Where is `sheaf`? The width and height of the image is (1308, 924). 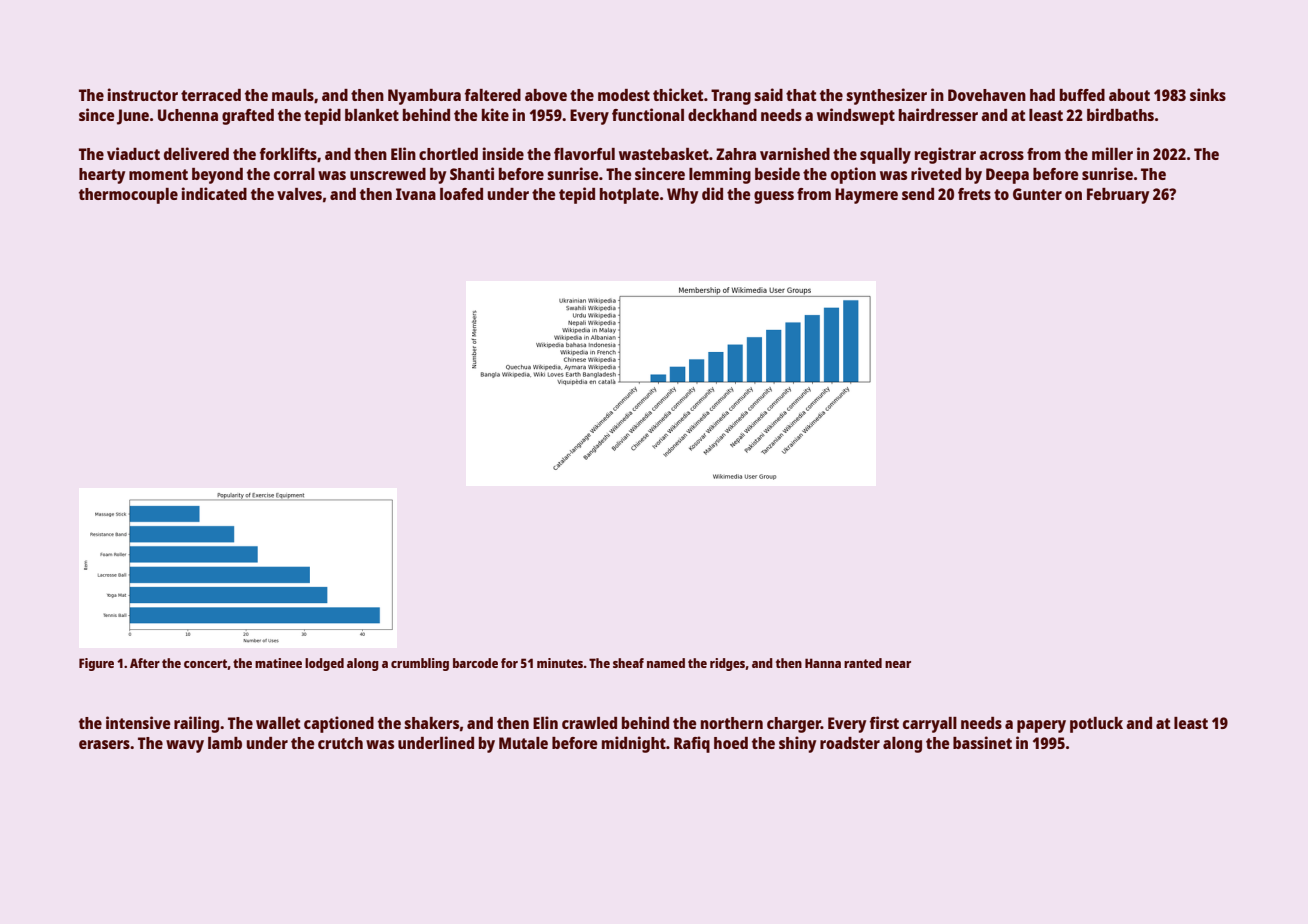 sheaf is located at coordinates (628, 663).
